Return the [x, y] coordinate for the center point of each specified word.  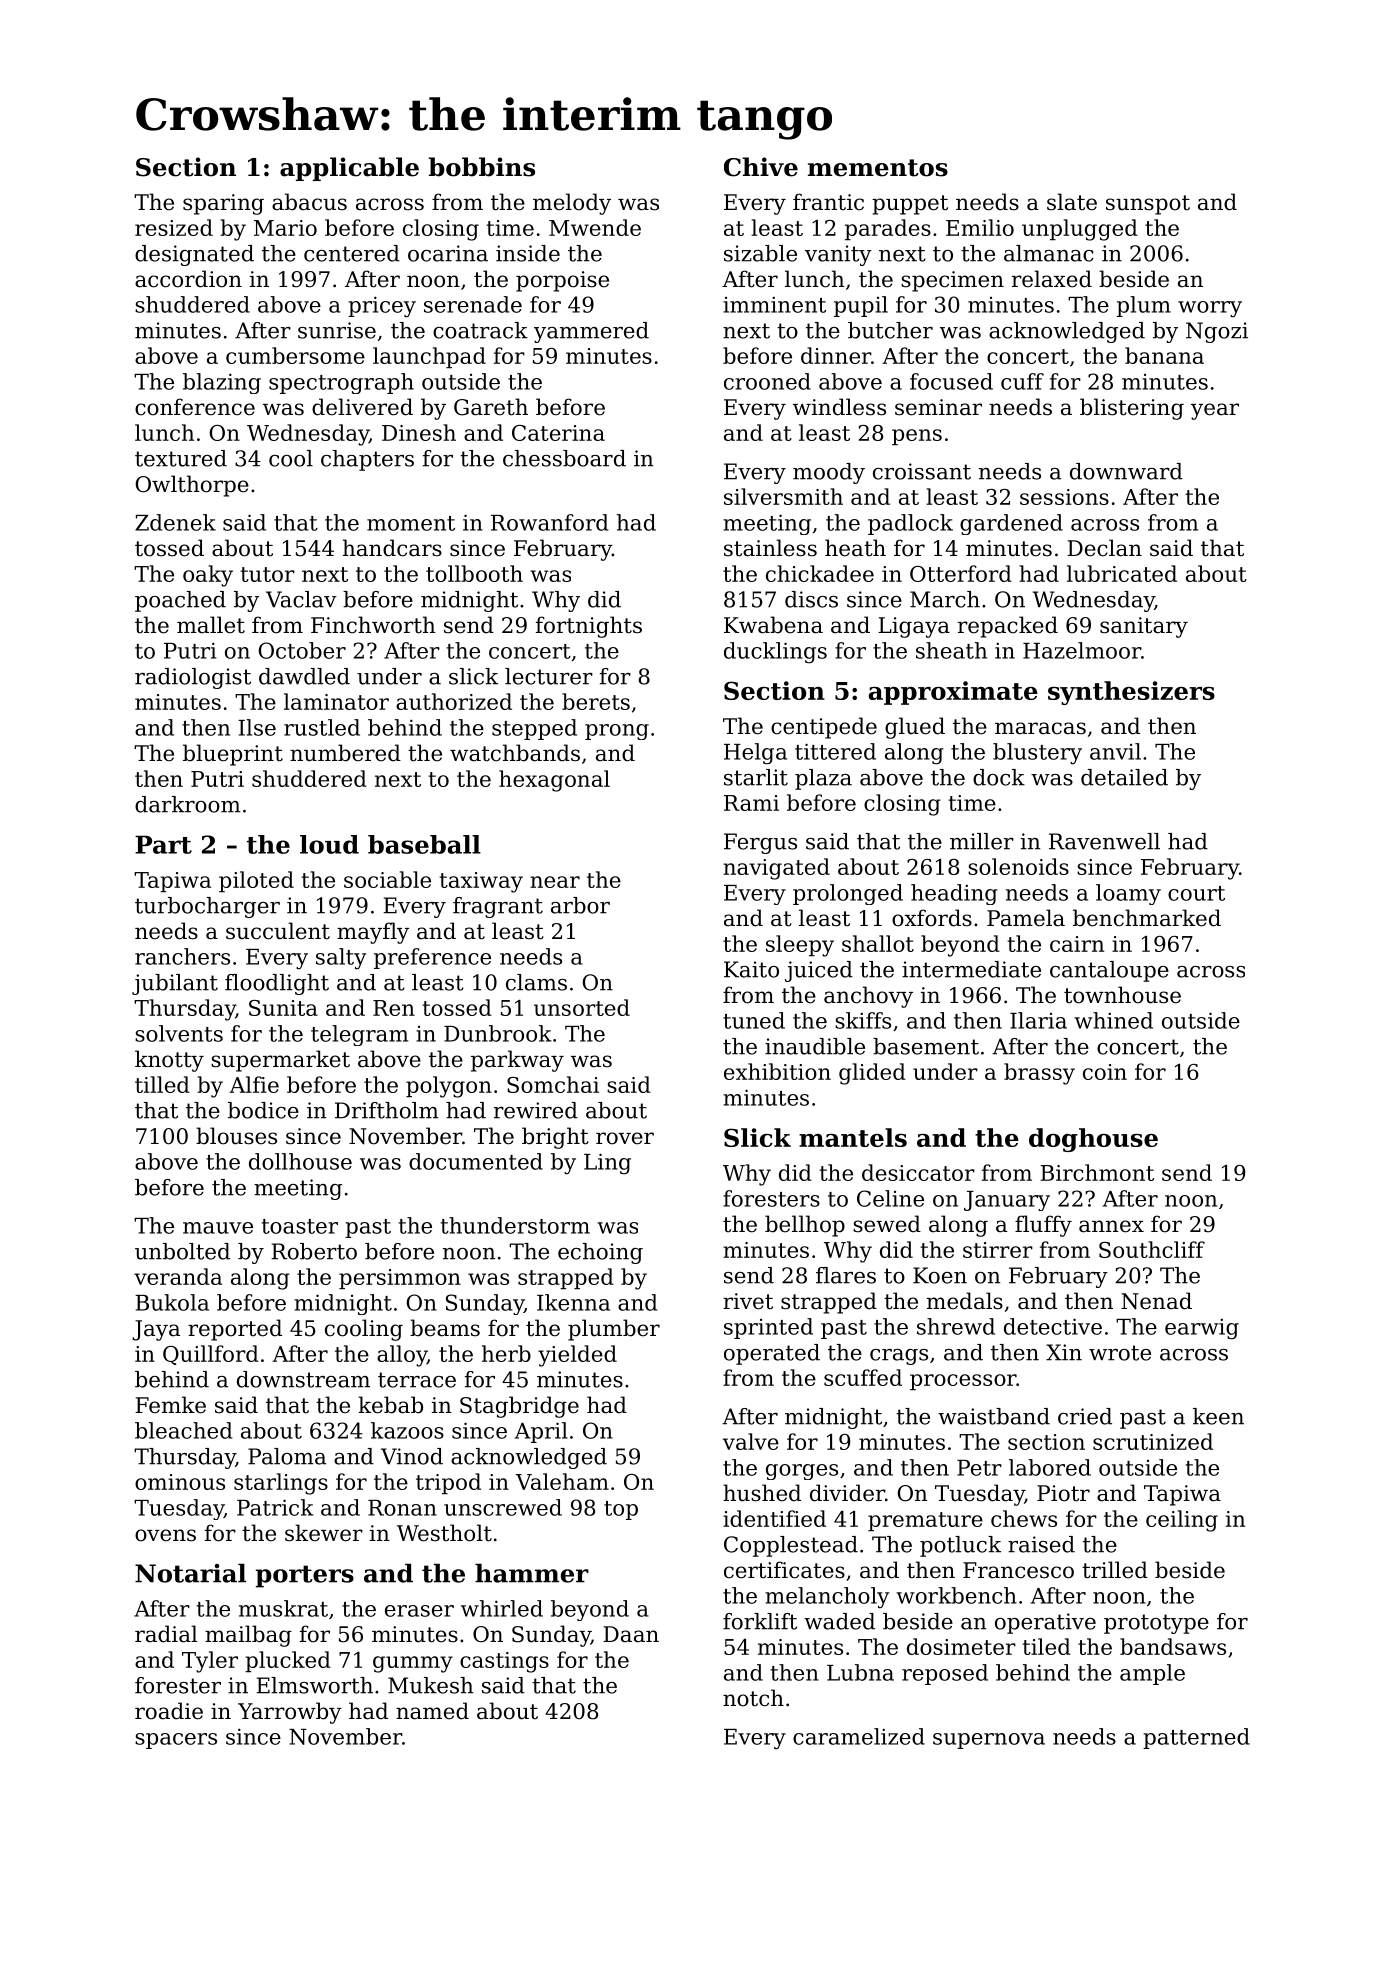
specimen [952, 281]
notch [753, 1698]
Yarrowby [290, 1713]
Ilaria [1038, 1020]
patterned [1196, 1738]
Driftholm [387, 1110]
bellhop [805, 1226]
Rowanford [549, 522]
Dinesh [419, 432]
